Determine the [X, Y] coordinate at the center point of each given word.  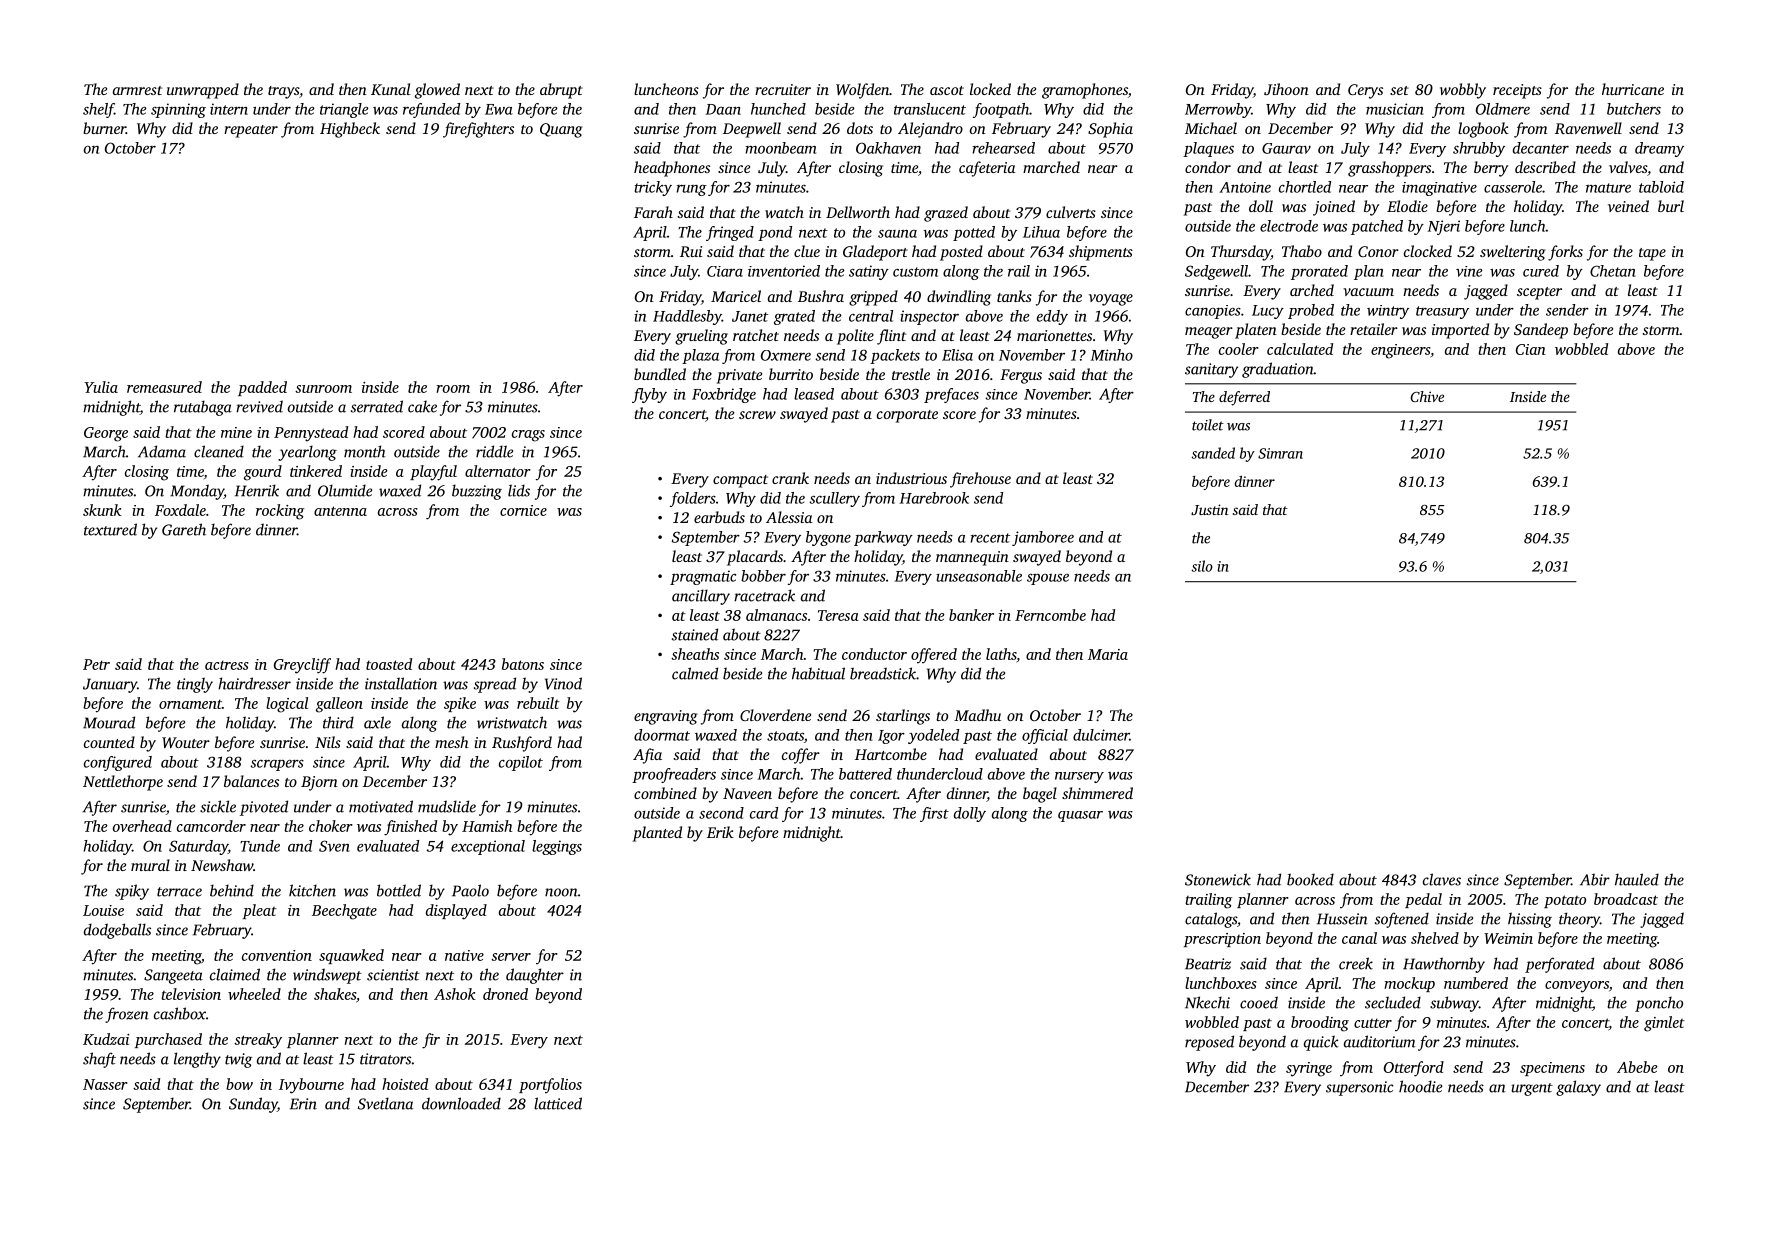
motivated [381, 806]
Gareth [184, 529]
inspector [929, 317]
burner [104, 128]
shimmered [1097, 793]
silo [1202, 566]
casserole [1513, 187]
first [934, 814]
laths [1001, 654]
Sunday [253, 1105]
